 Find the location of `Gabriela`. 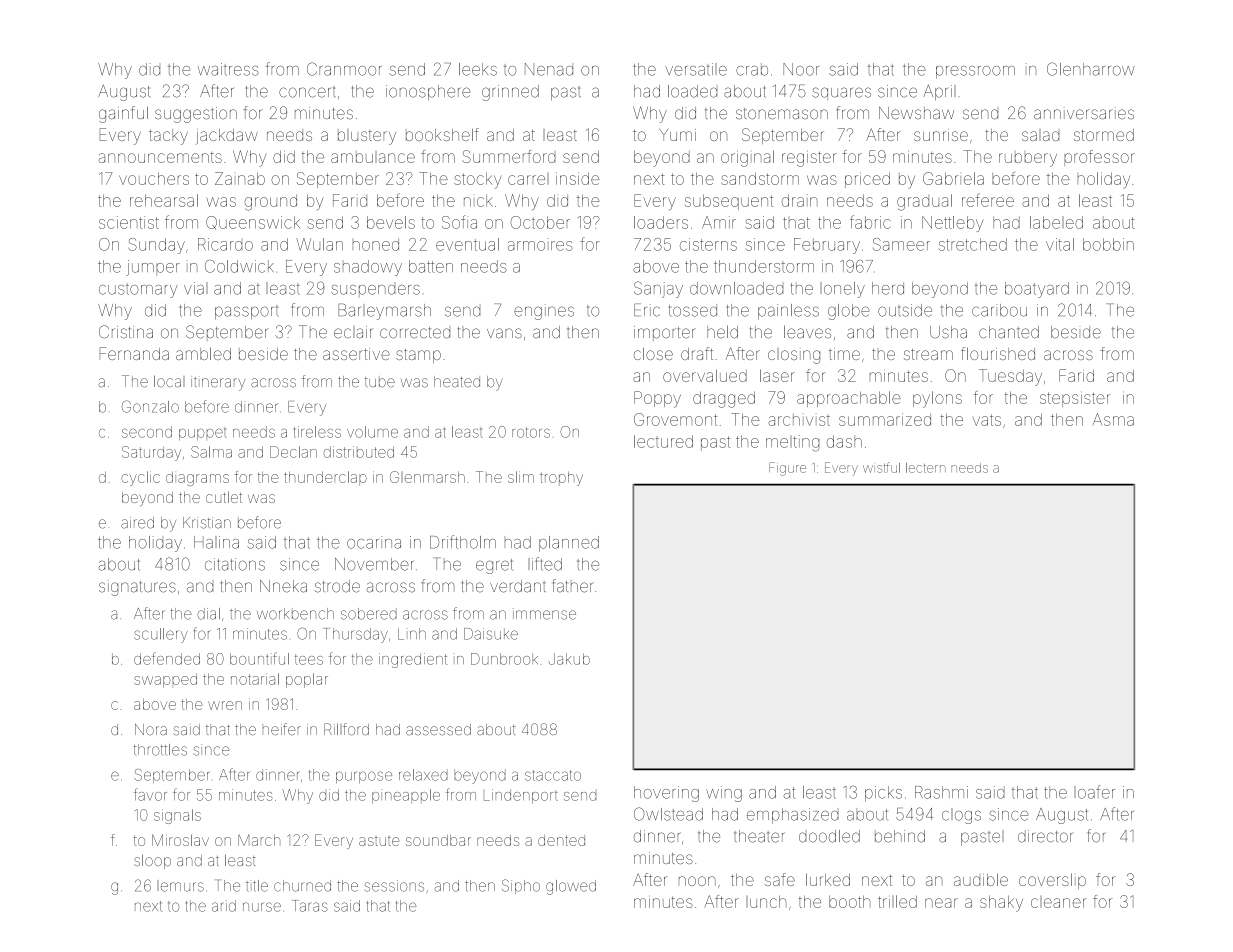

Gabriela is located at coordinates (953, 178).
